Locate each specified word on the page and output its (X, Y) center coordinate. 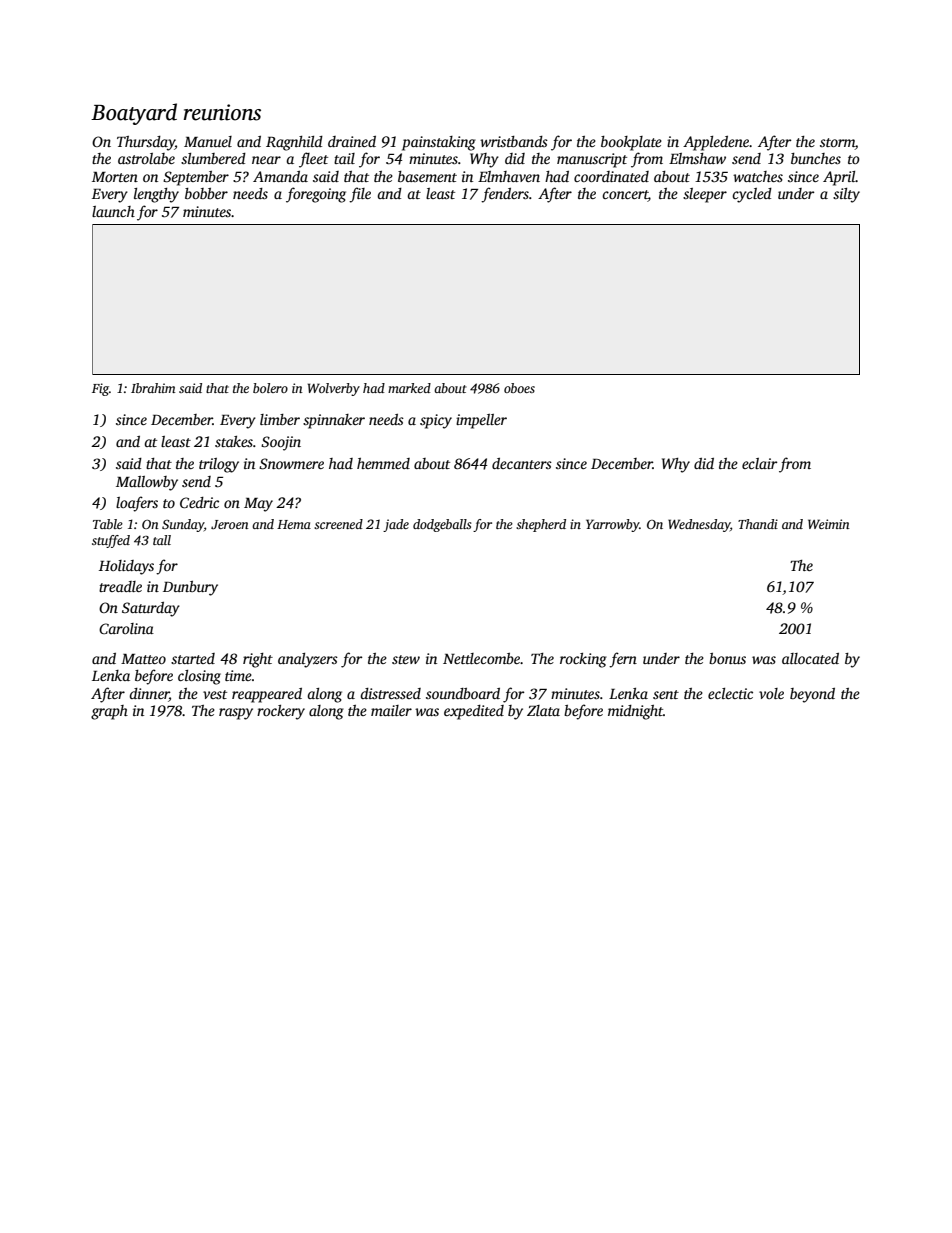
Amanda (280, 176)
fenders (505, 195)
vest (215, 694)
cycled (752, 195)
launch (113, 211)
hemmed (383, 463)
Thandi (758, 524)
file (360, 195)
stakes (234, 441)
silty (846, 195)
